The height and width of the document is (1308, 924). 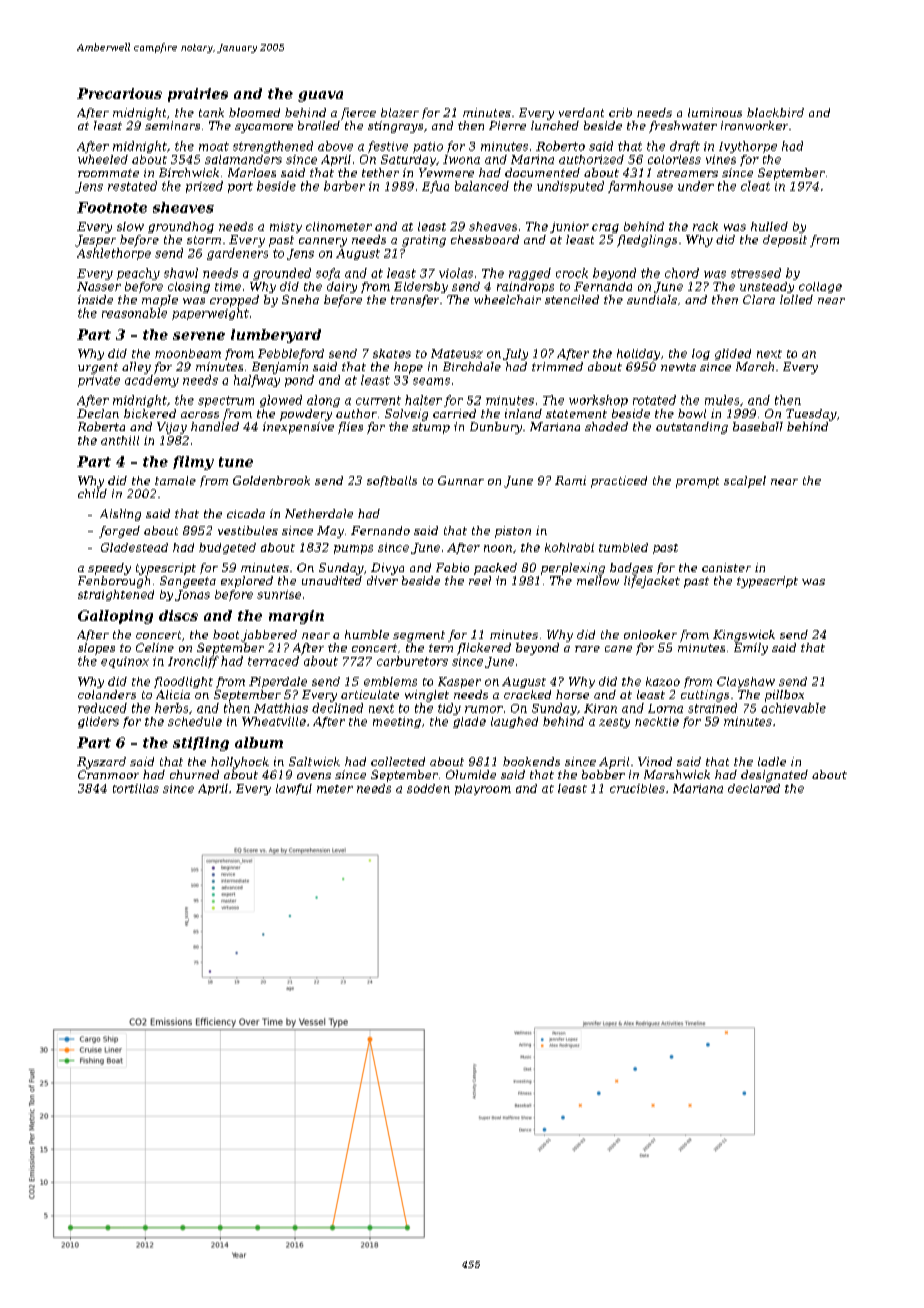 What do you see at coordinates (531, 761) in the document?
I see `bookends` at bounding box center [531, 761].
